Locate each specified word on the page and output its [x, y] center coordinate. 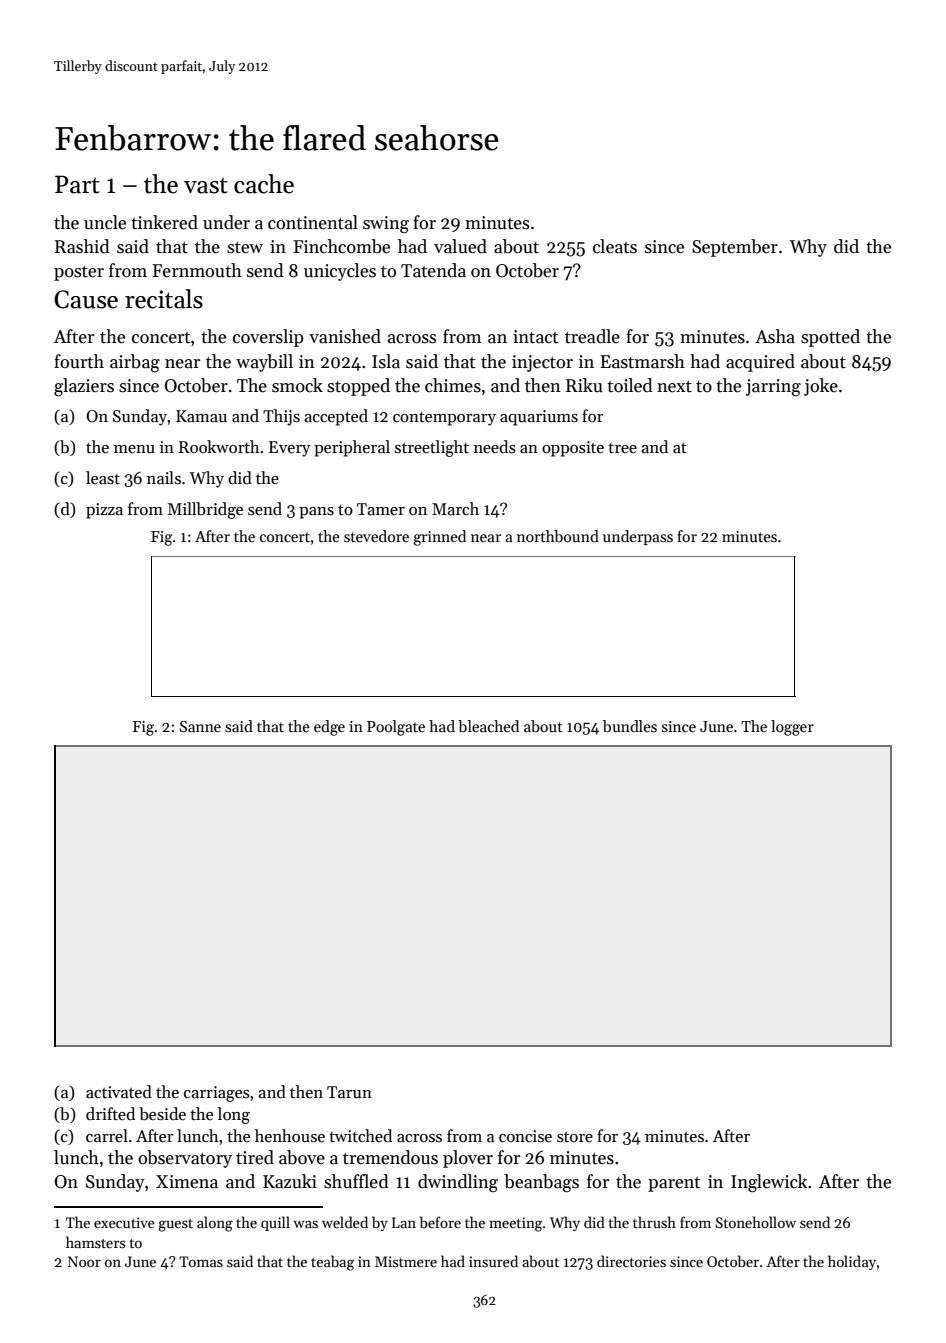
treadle [592, 336]
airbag [135, 363]
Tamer [381, 509]
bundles [630, 726]
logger [792, 728]
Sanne [200, 726]
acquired [760, 363]
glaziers [84, 387]
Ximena [187, 1182]
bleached [488, 726]
